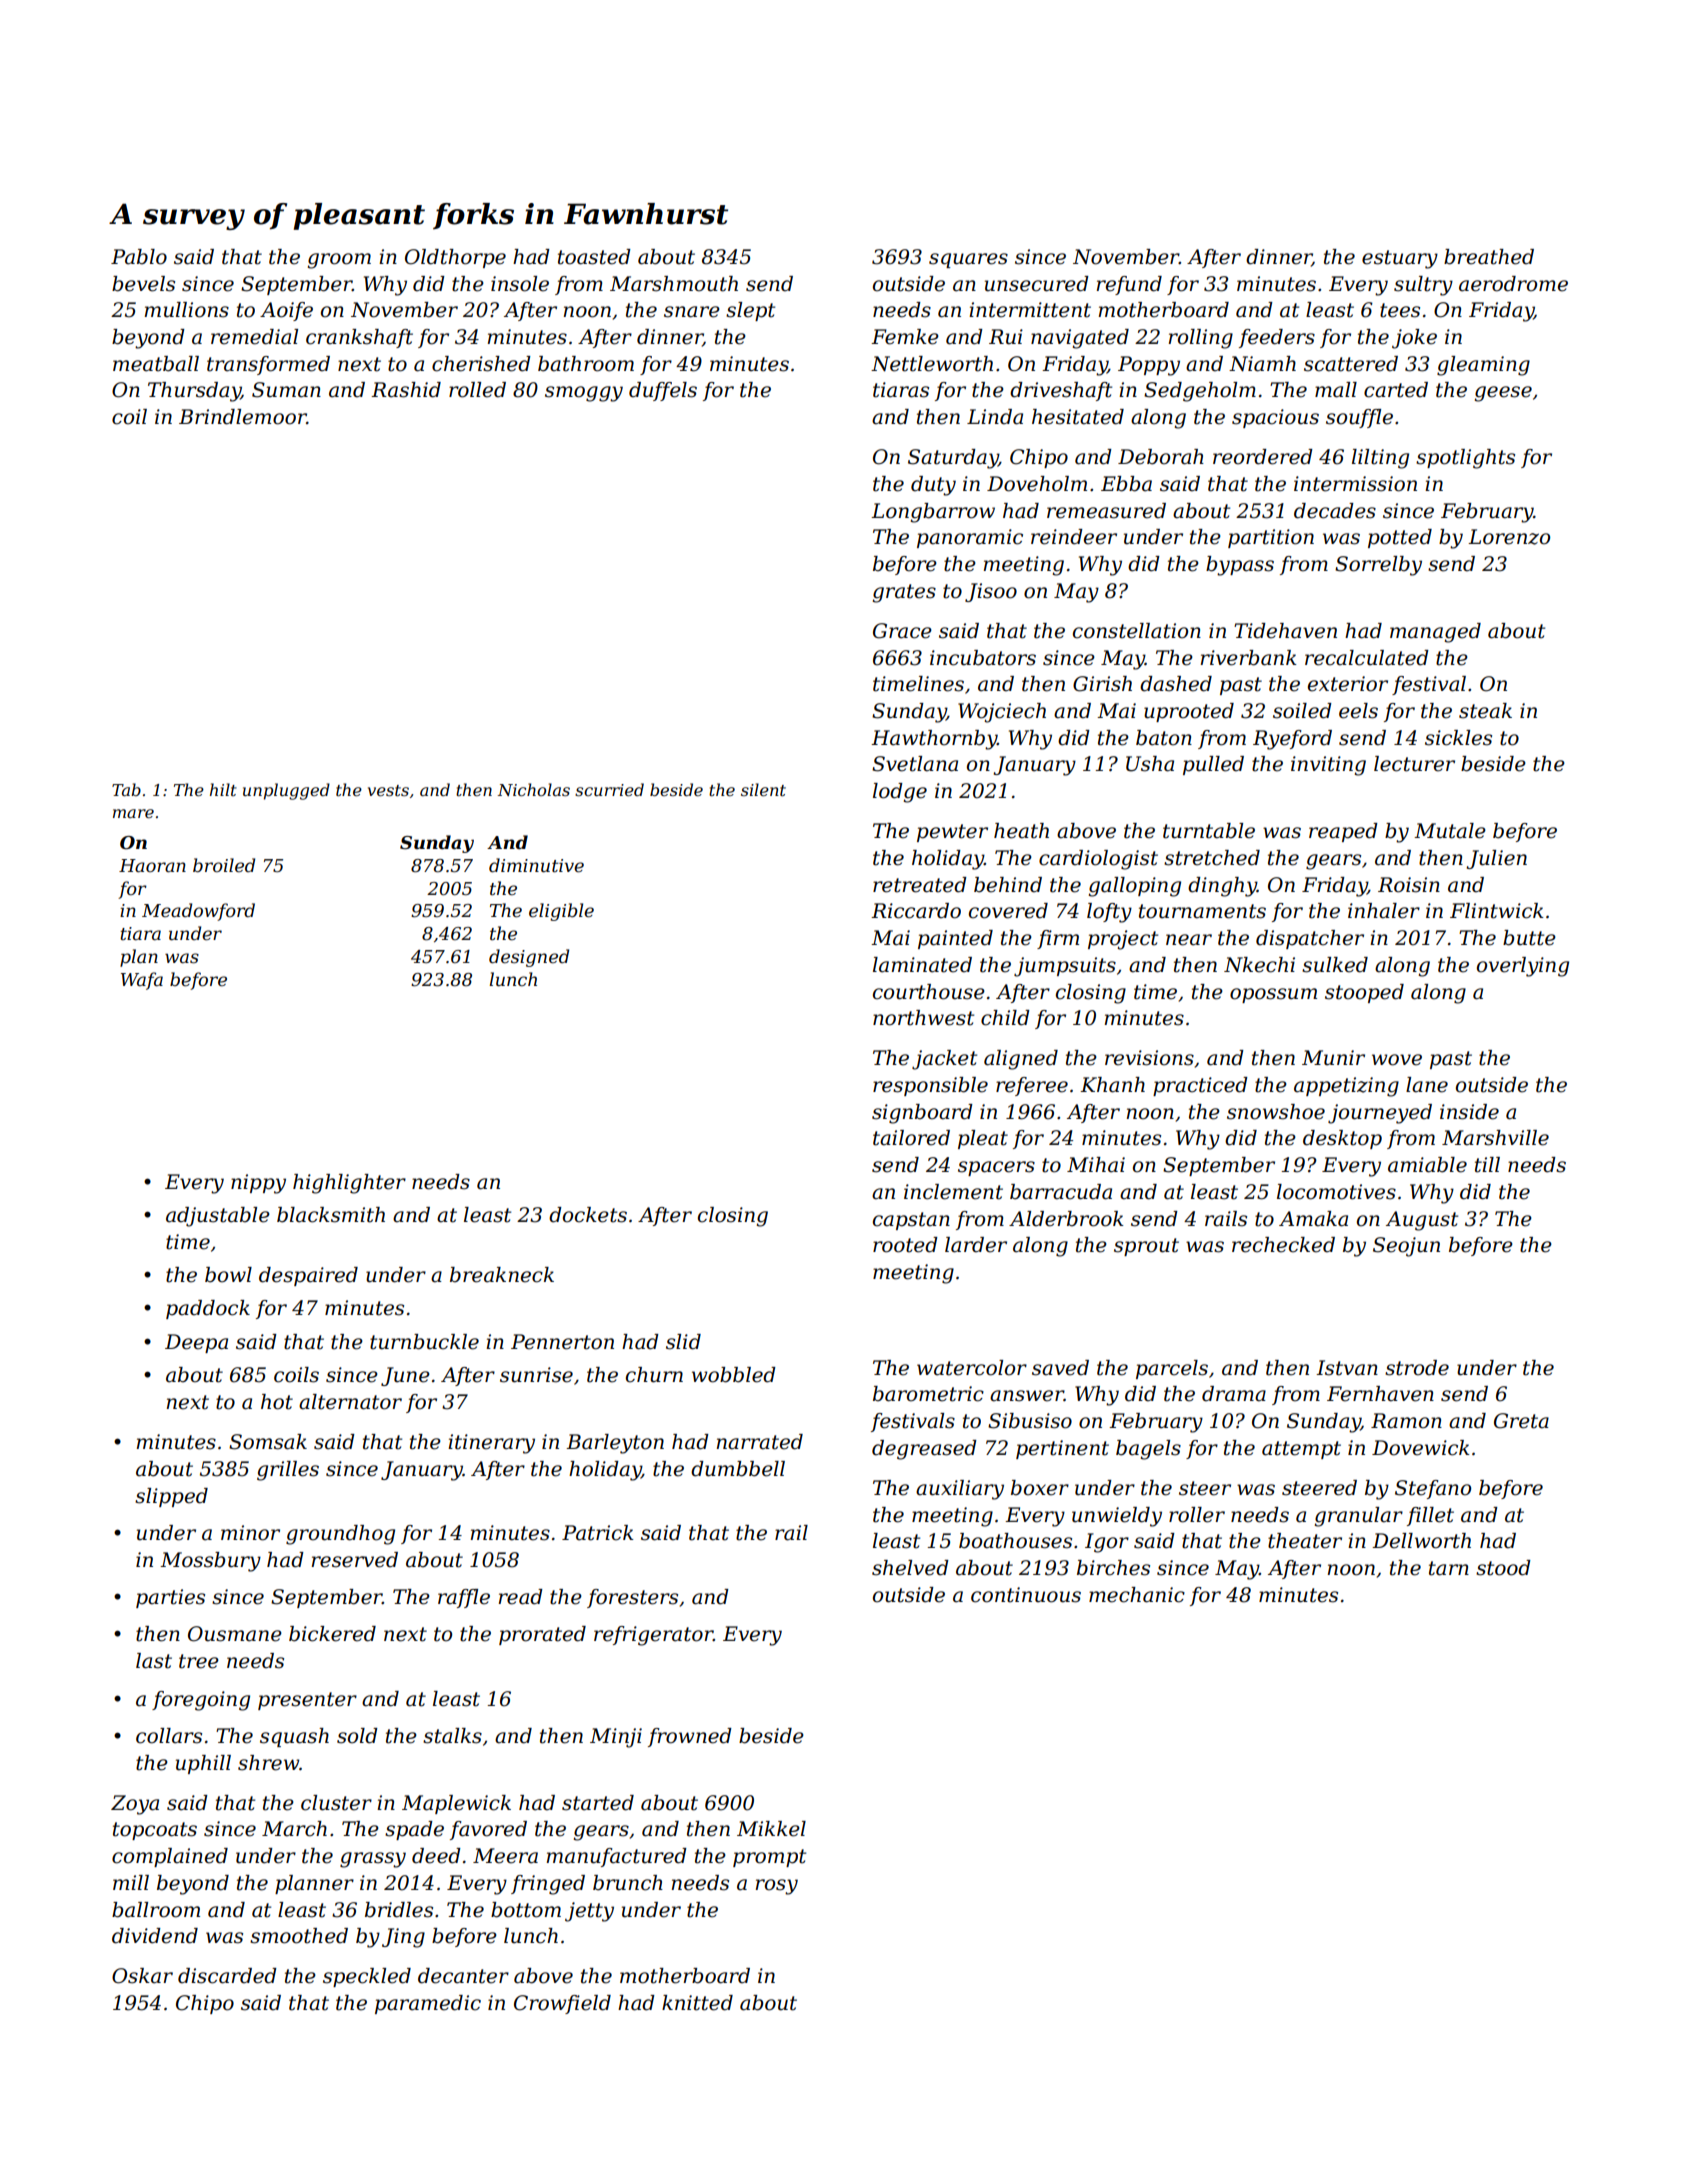 The width and height of the image is (1683, 2178). I want to click on attempt, so click(1301, 1450).
